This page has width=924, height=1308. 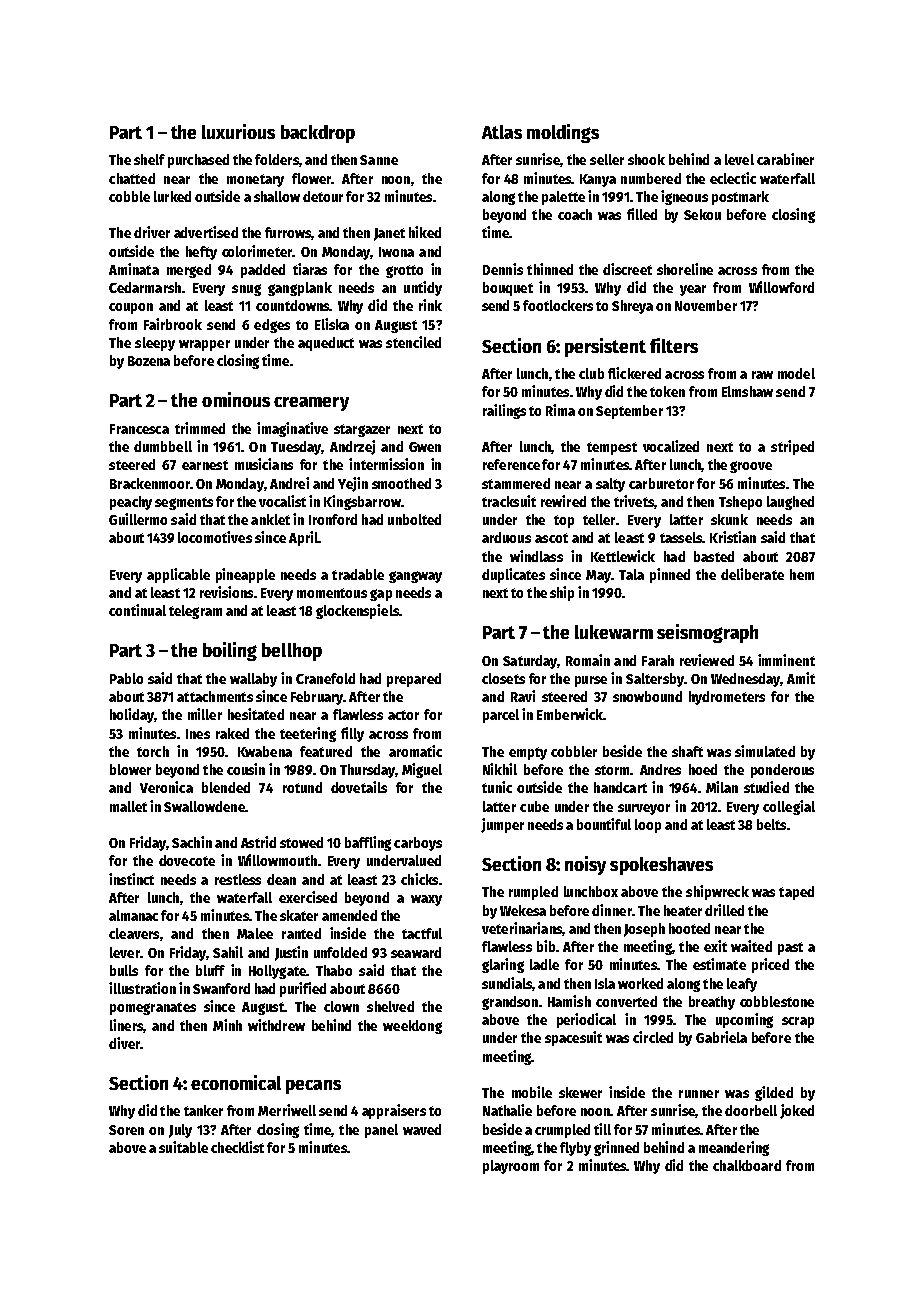 What do you see at coordinates (203, 1110) in the page?
I see `tanker` at bounding box center [203, 1110].
